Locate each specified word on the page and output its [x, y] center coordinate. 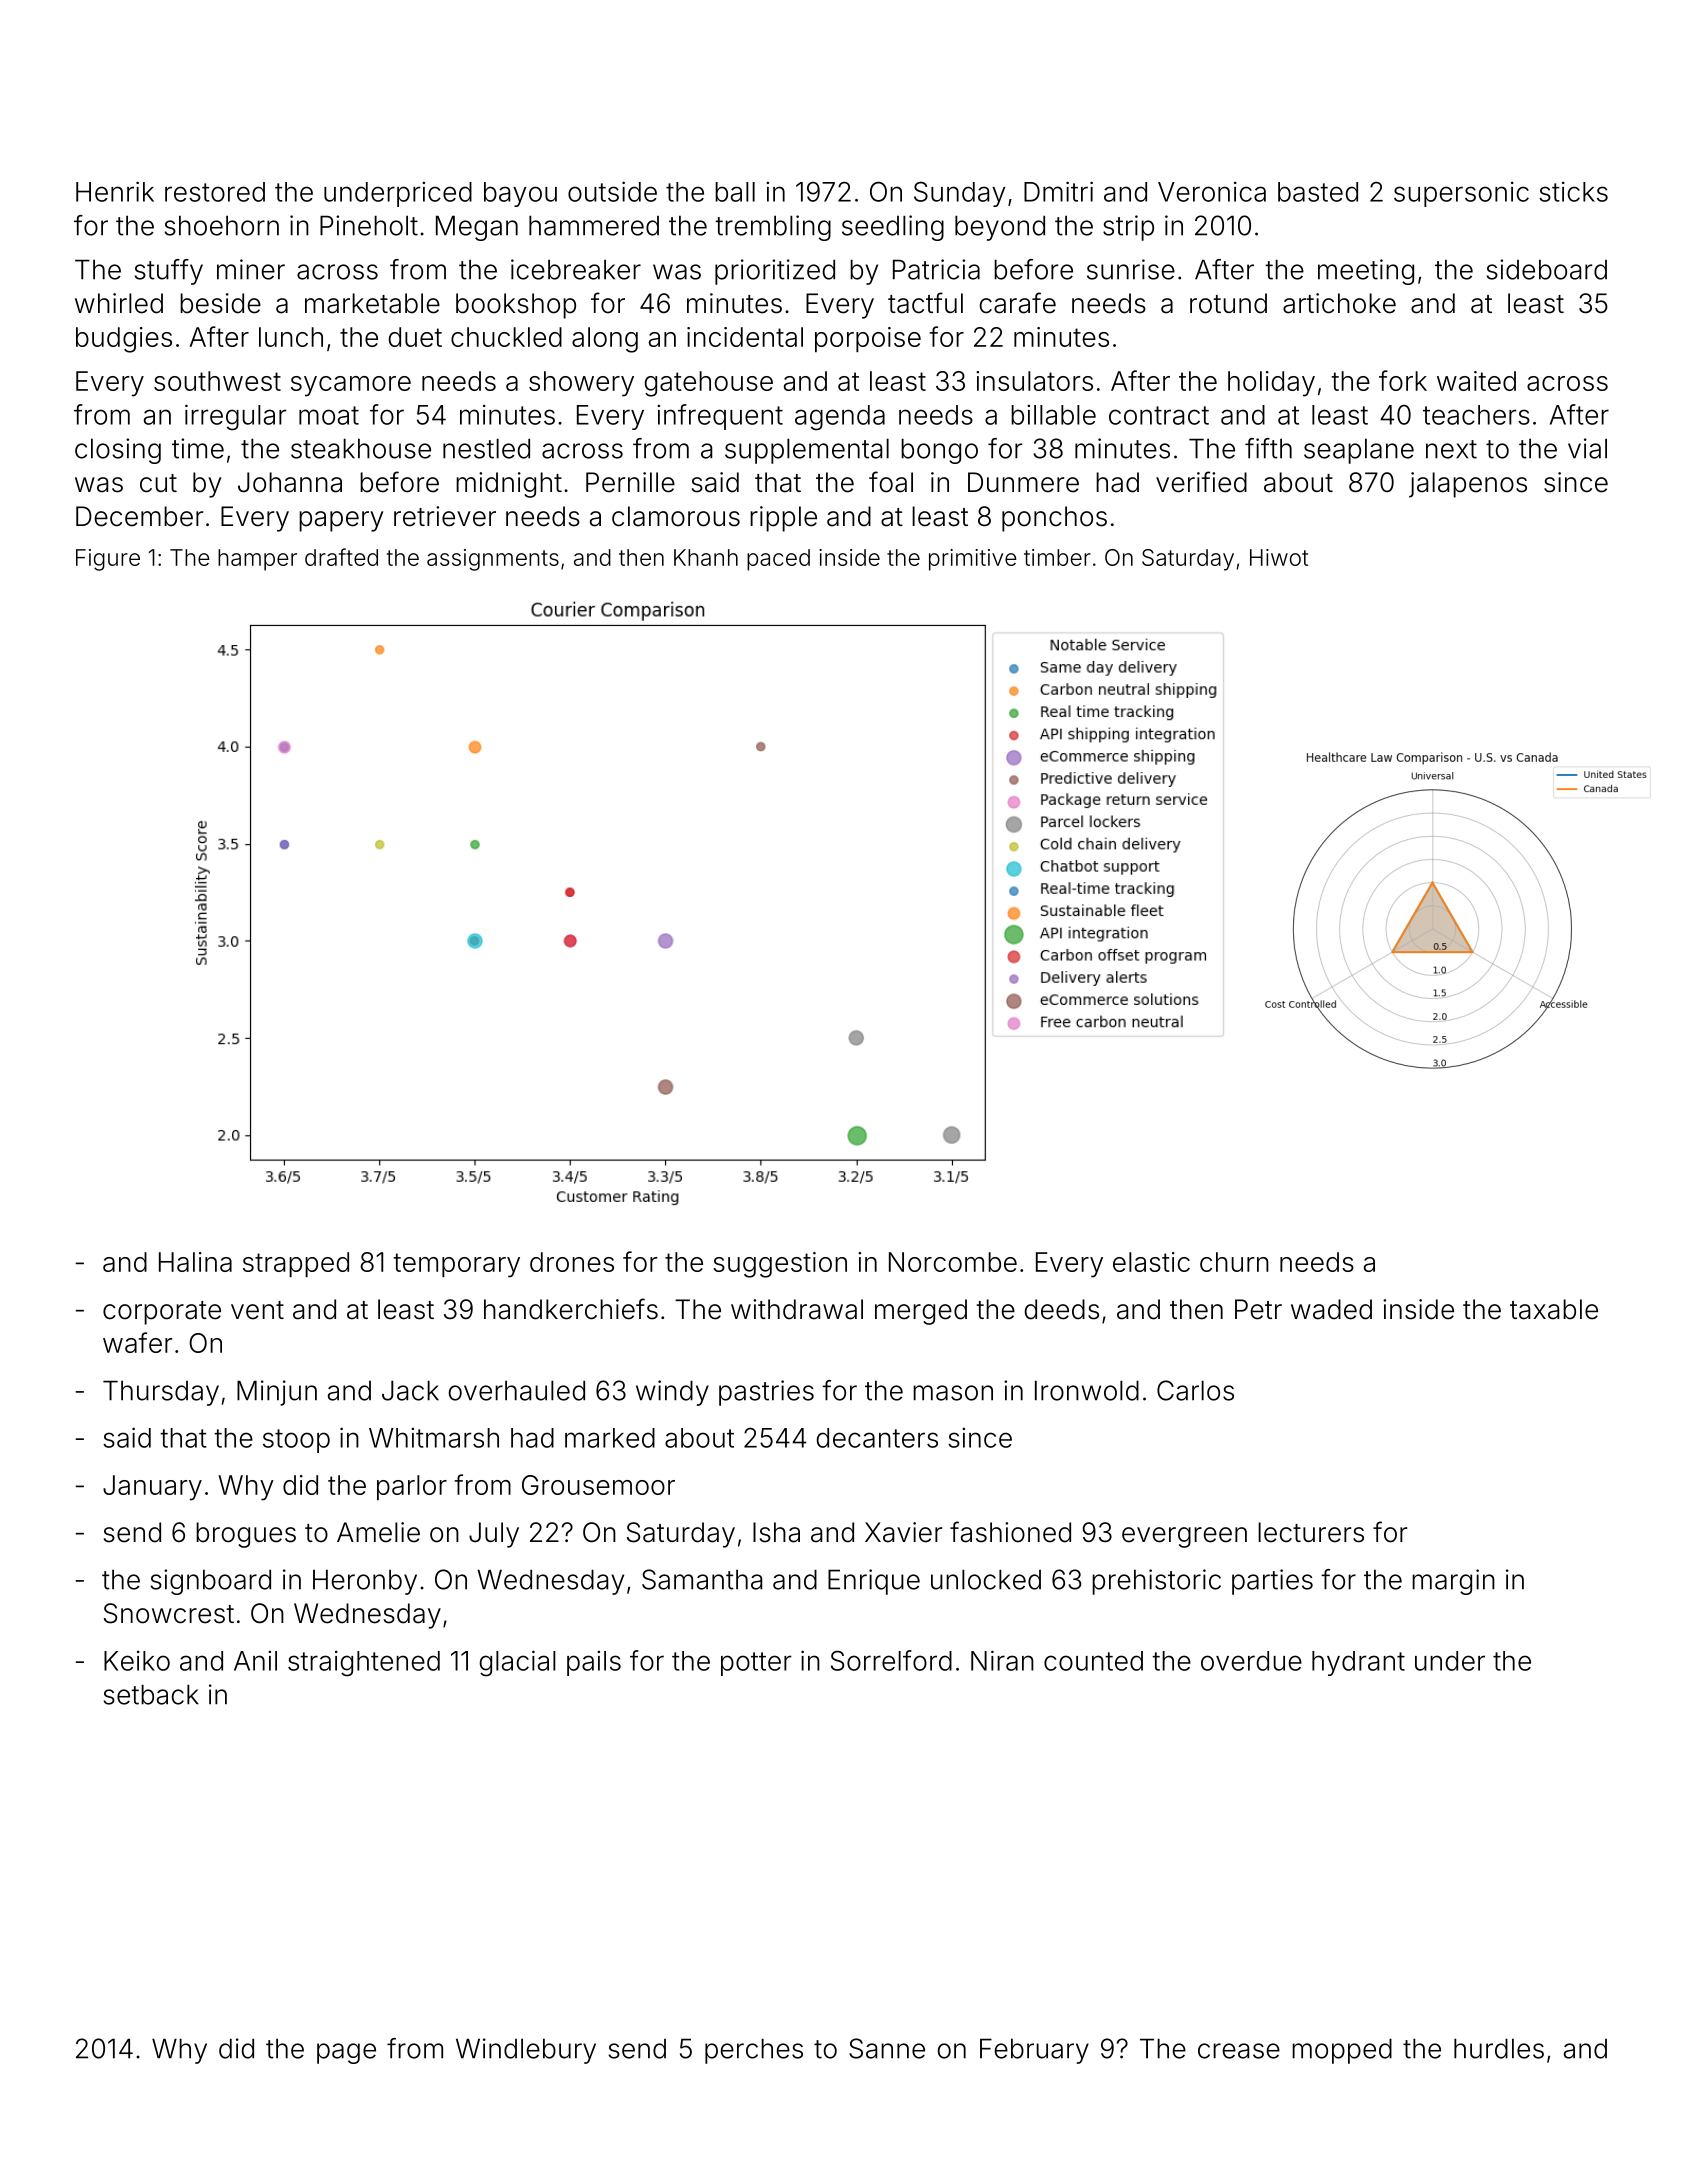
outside [612, 191]
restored [215, 192]
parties [1272, 1582]
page [346, 2053]
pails [594, 1663]
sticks [1573, 192]
